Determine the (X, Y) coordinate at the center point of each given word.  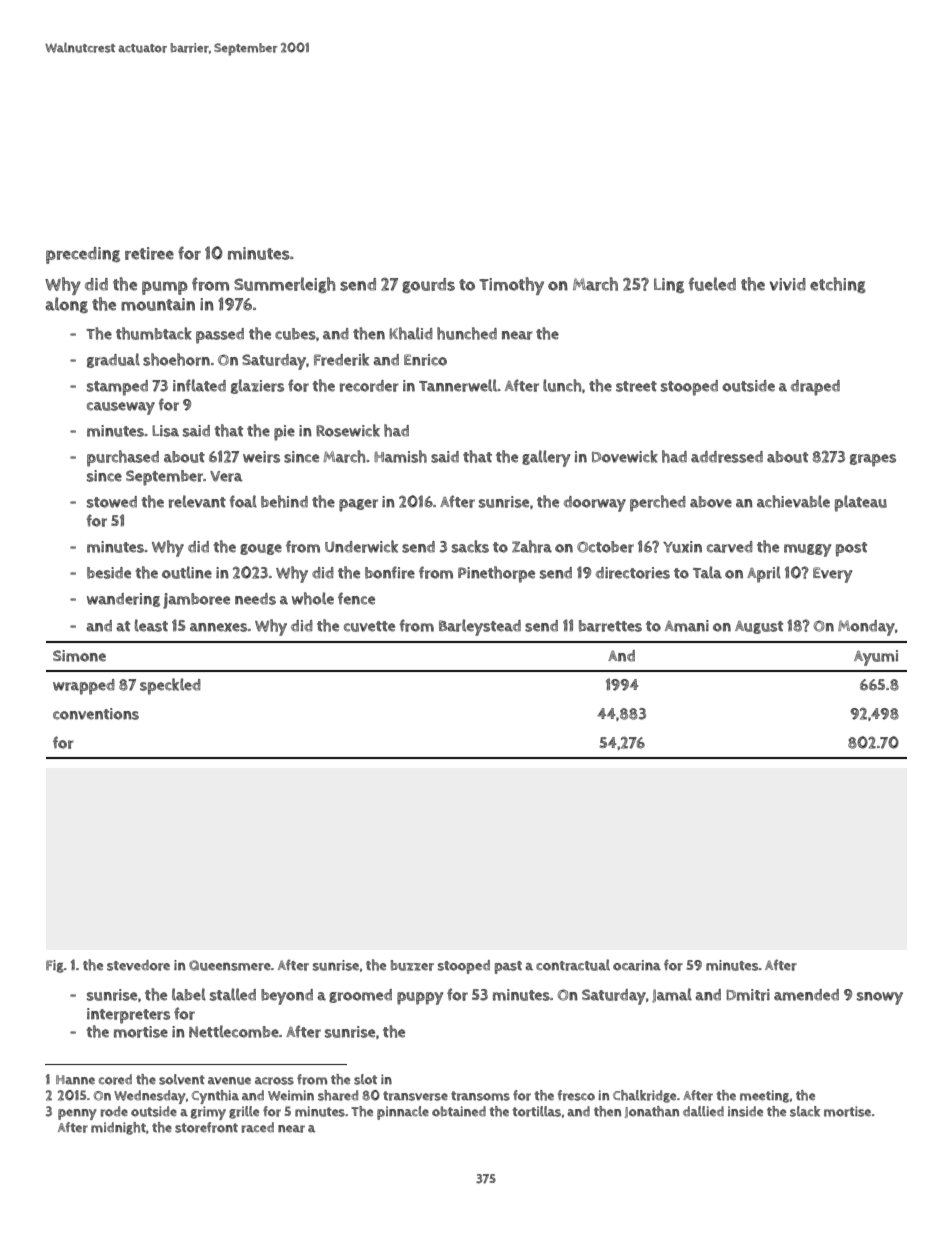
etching (838, 285)
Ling (669, 285)
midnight (118, 1128)
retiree (149, 253)
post (851, 549)
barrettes (610, 626)
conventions (96, 714)
